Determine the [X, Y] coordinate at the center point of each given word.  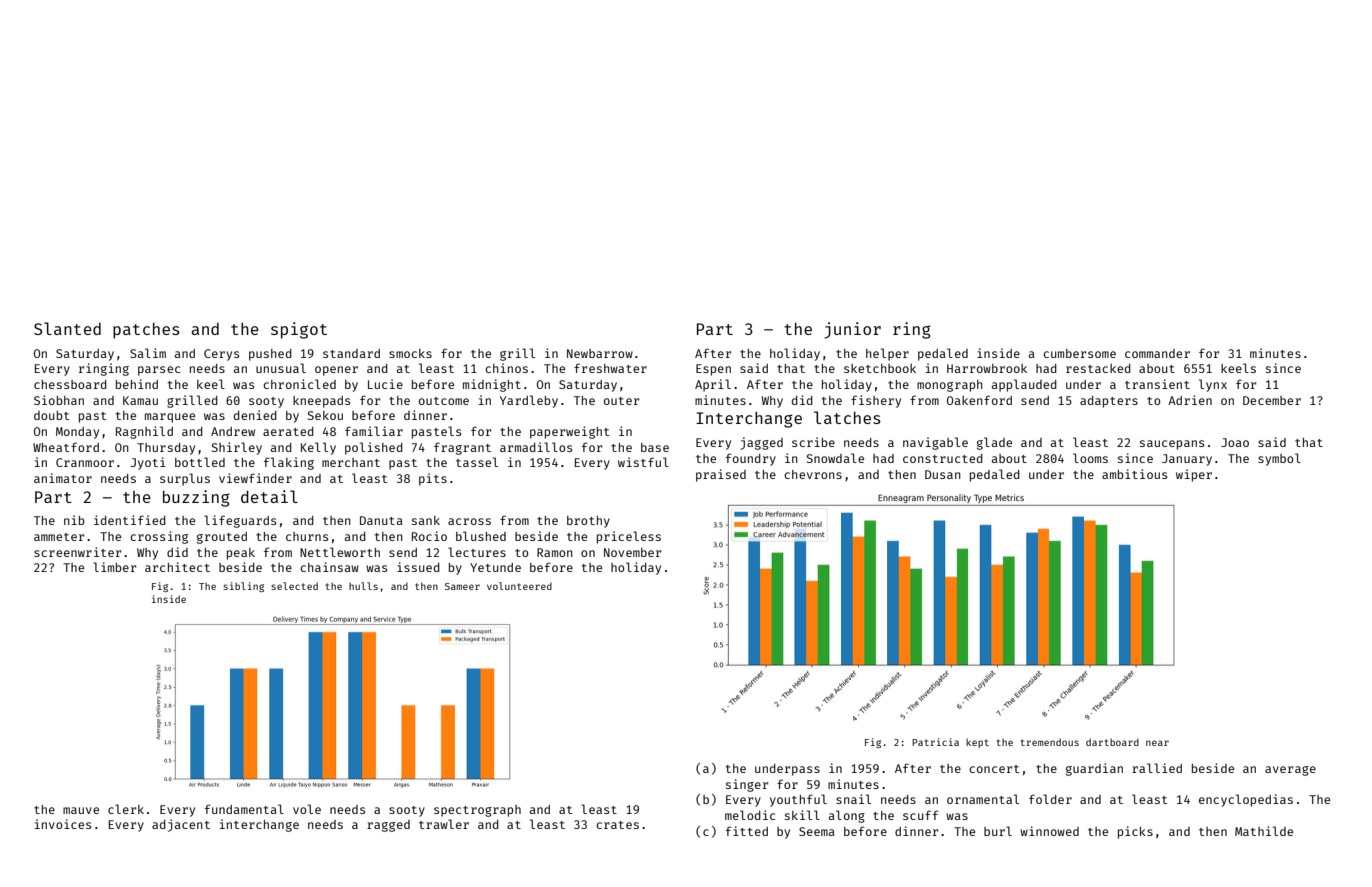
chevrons [813, 474]
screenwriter [77, 552]
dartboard [1112, 742]
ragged [388, 826]
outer [621, 401]
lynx [1213, 385]
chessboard [70, 384]
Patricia [935, 742]
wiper [1194, 475]
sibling [243, 587]
